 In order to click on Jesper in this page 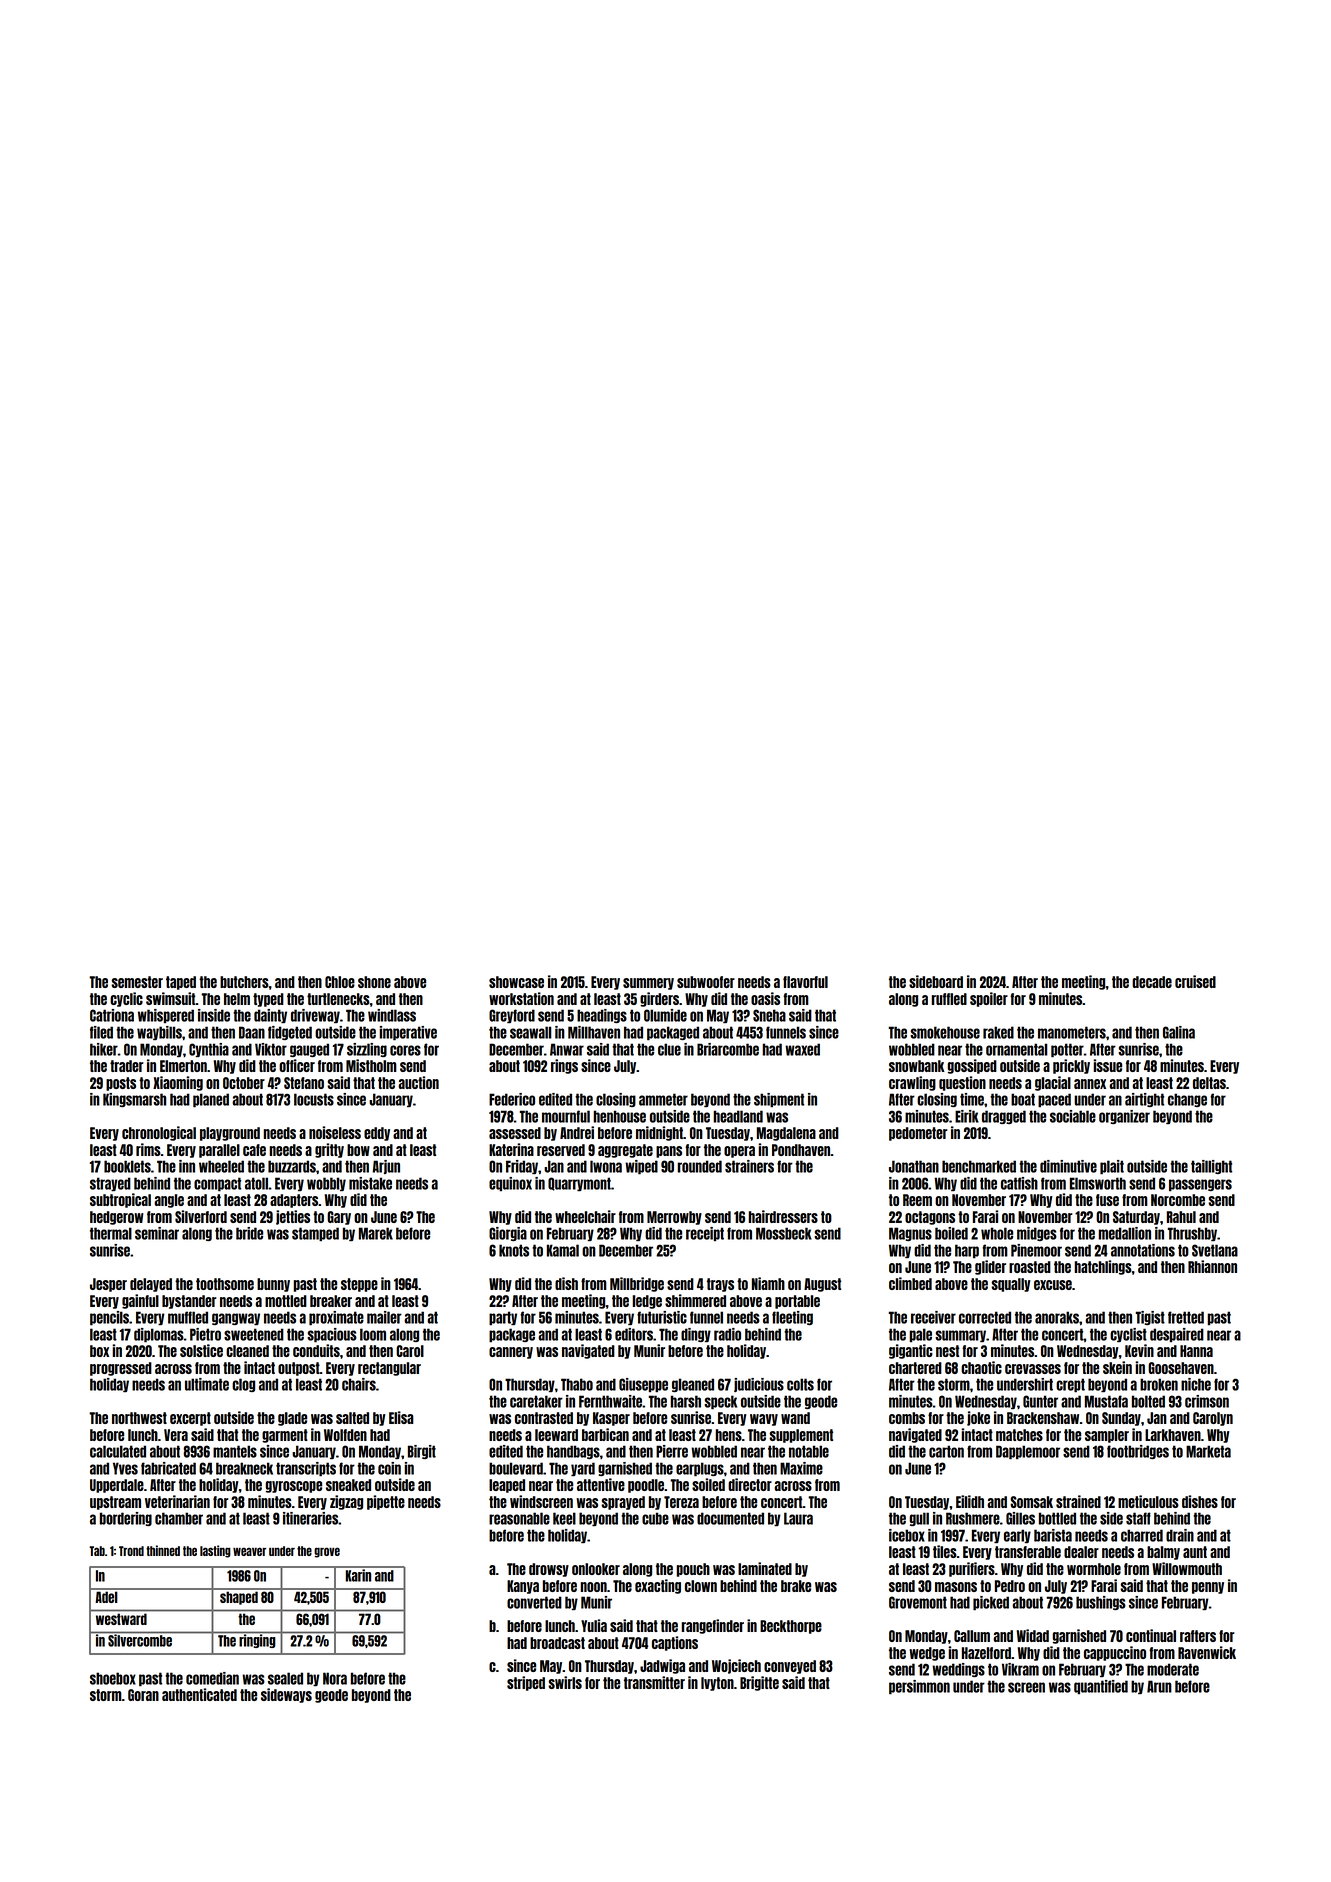, I will do `click(108, 1285)`.
